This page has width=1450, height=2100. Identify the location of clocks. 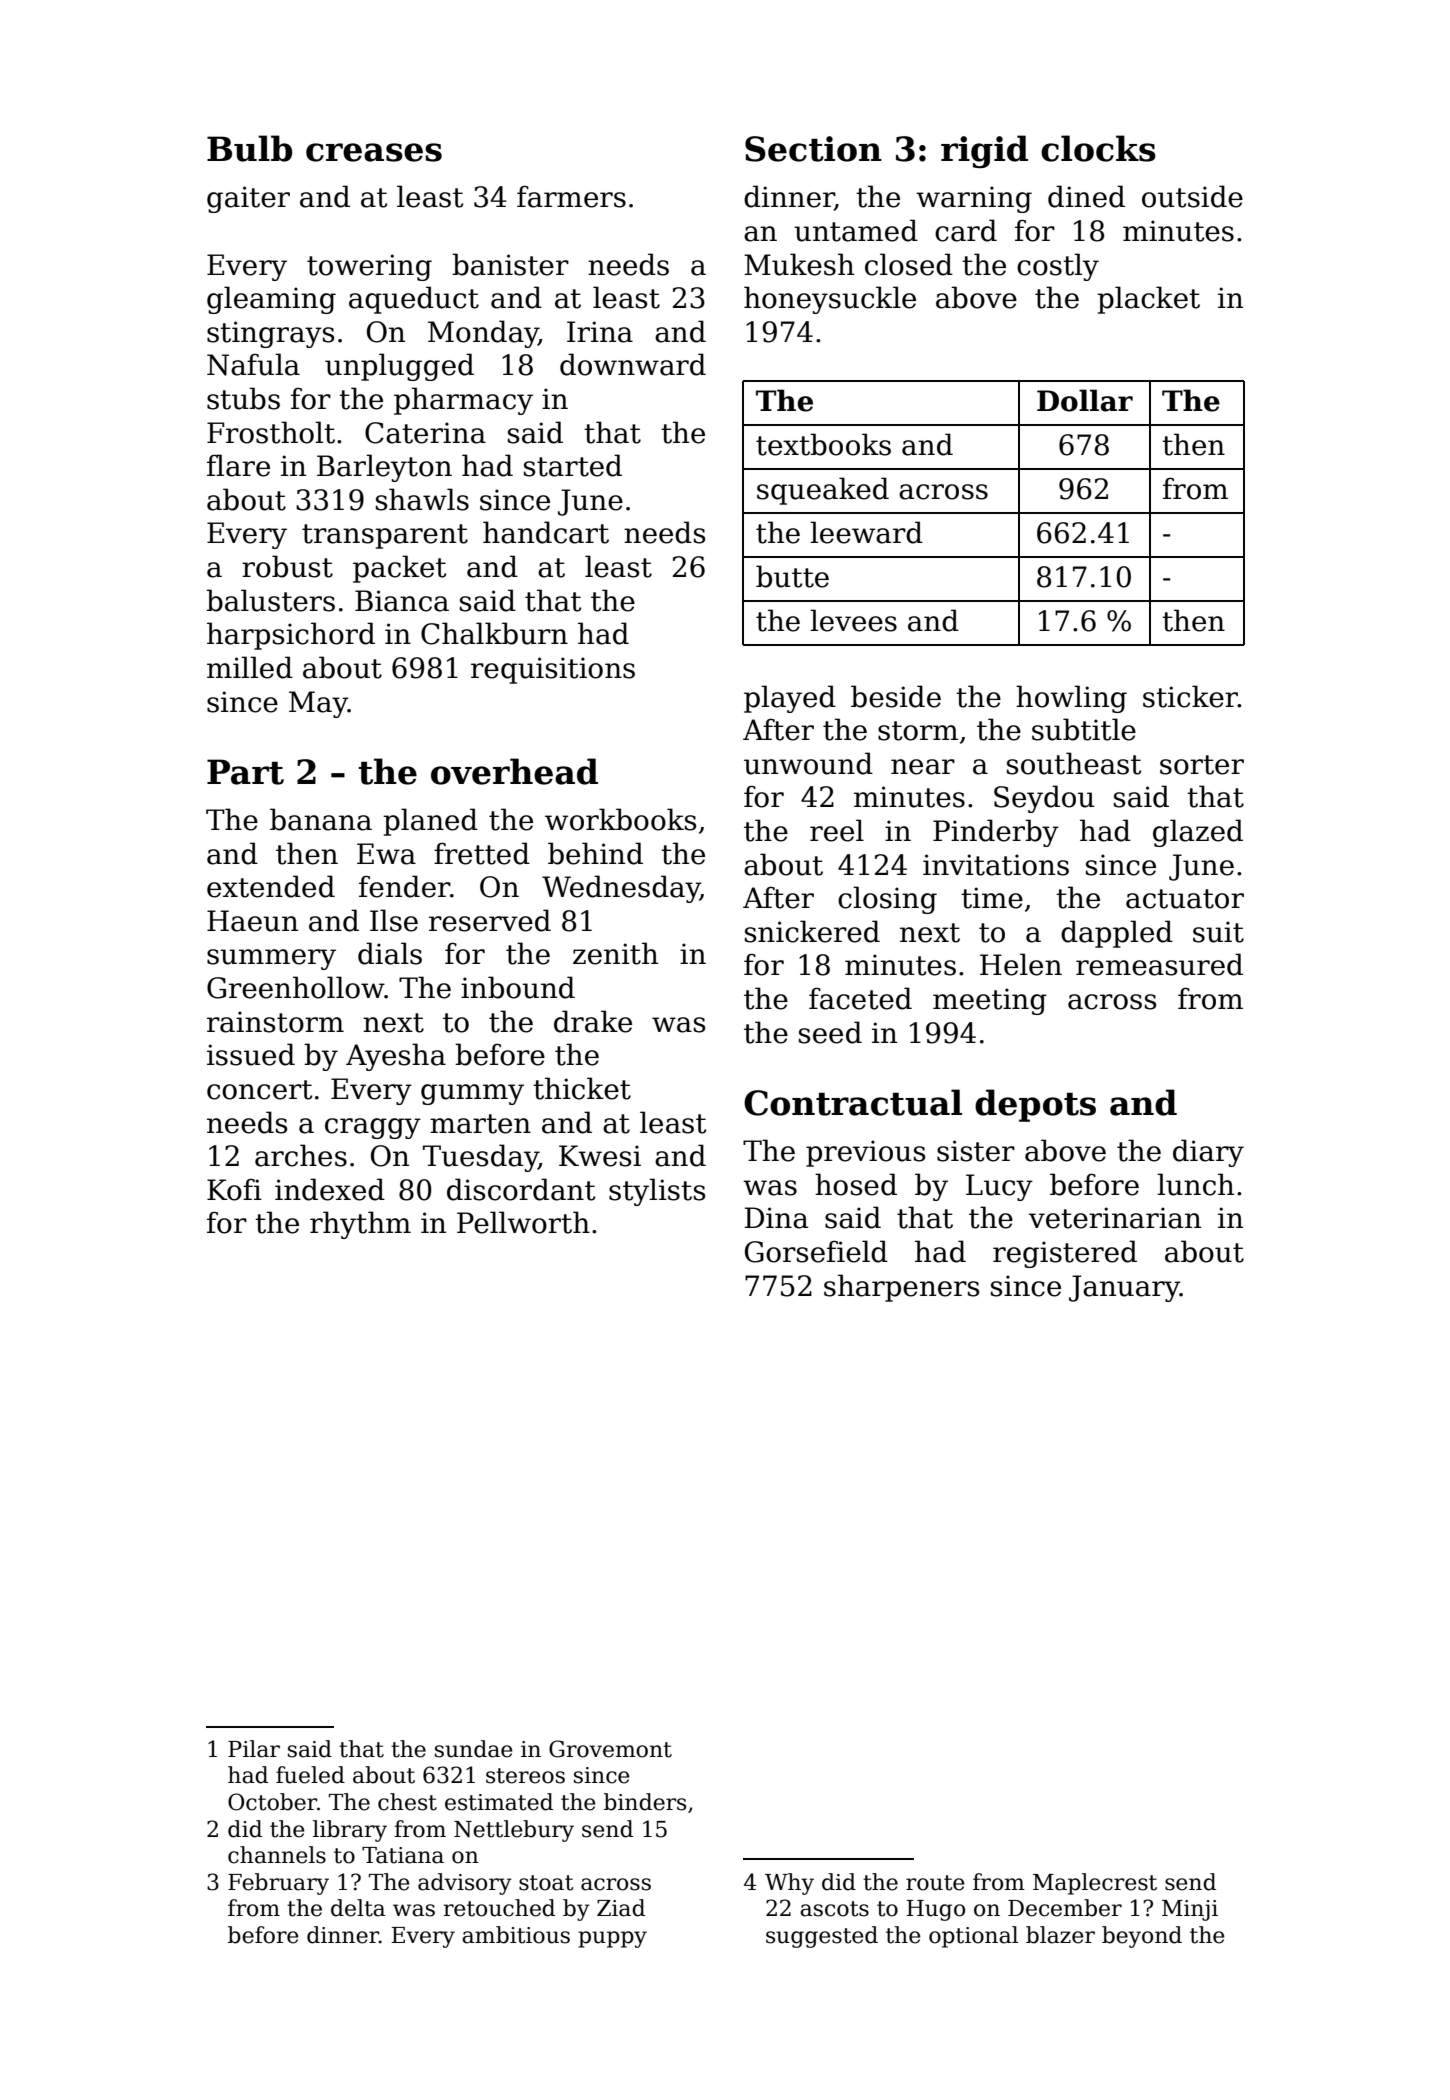
(1098, 148).
